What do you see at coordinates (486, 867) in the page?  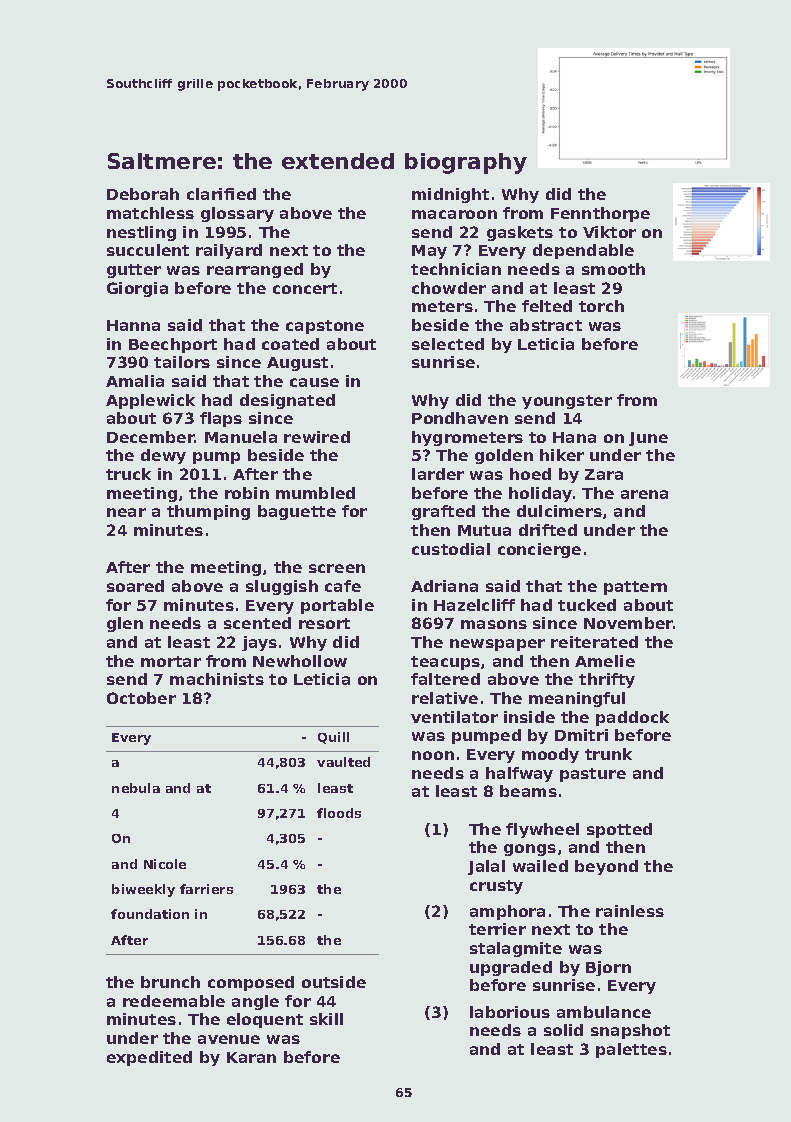 I see `Jalal` at bounding box center [486, 867].
